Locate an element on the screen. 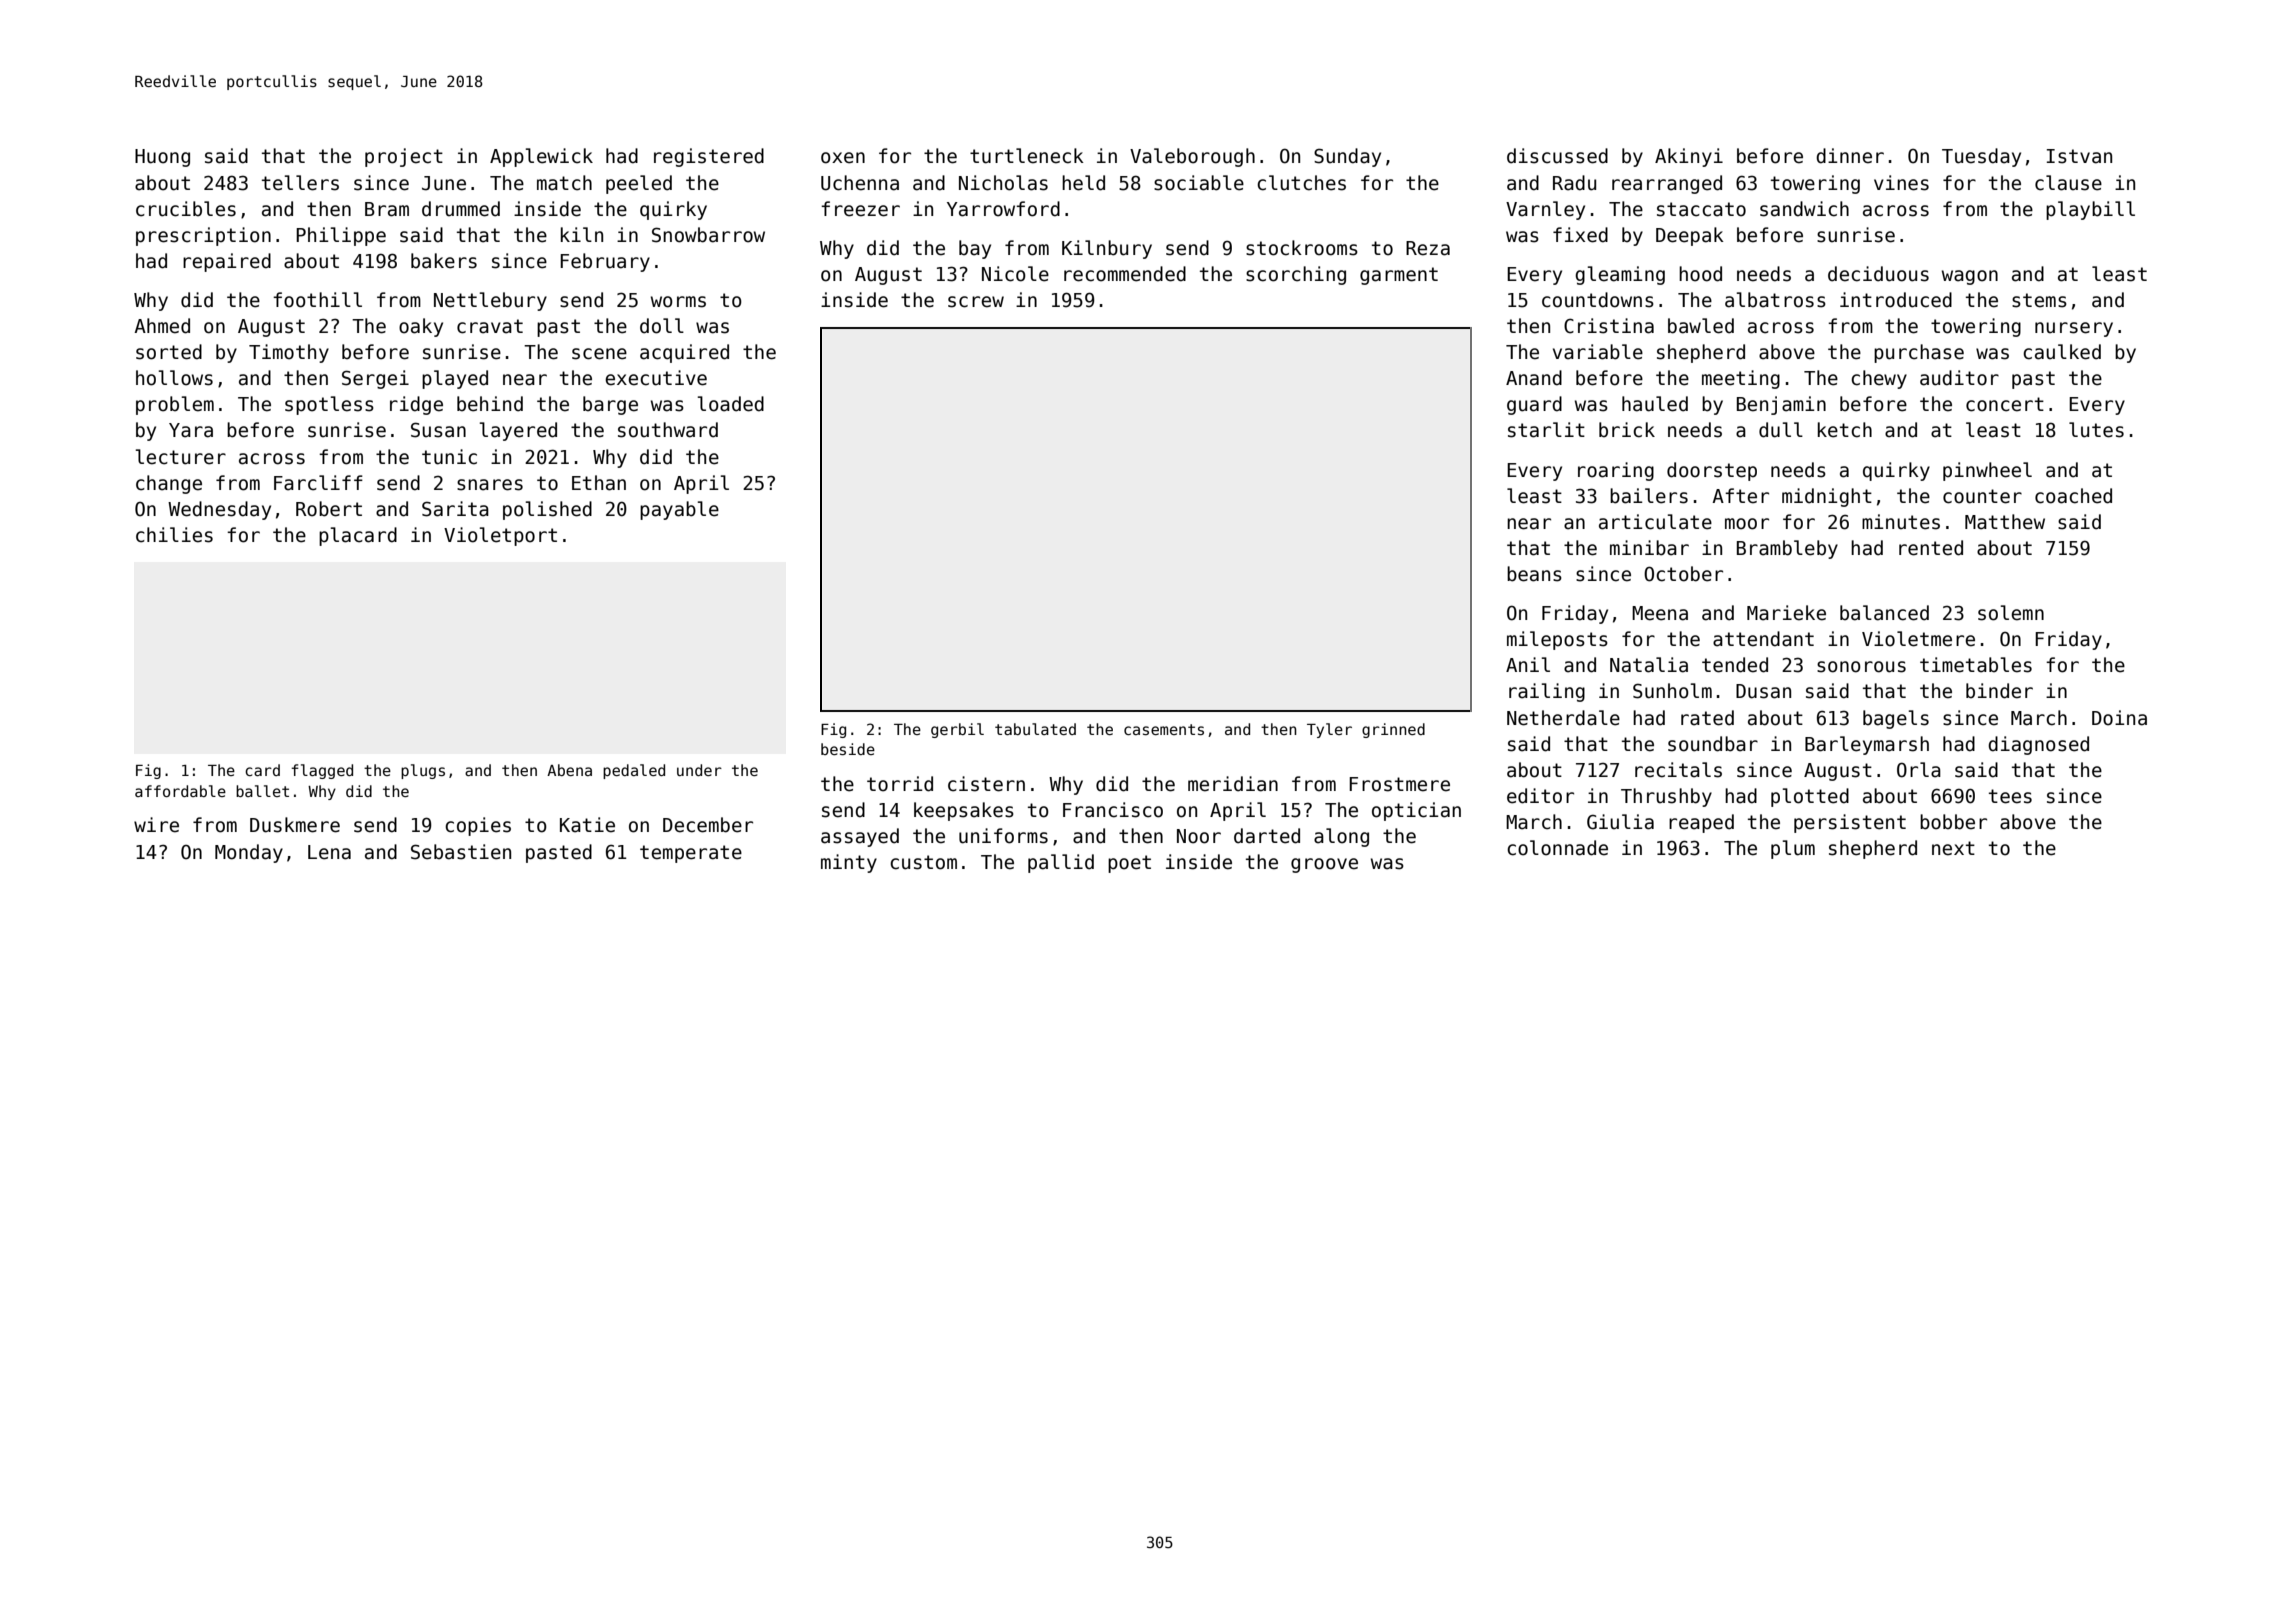 This screenshot has width=2292, height=1620. Sebastien is located at coordinates (461, 852).
